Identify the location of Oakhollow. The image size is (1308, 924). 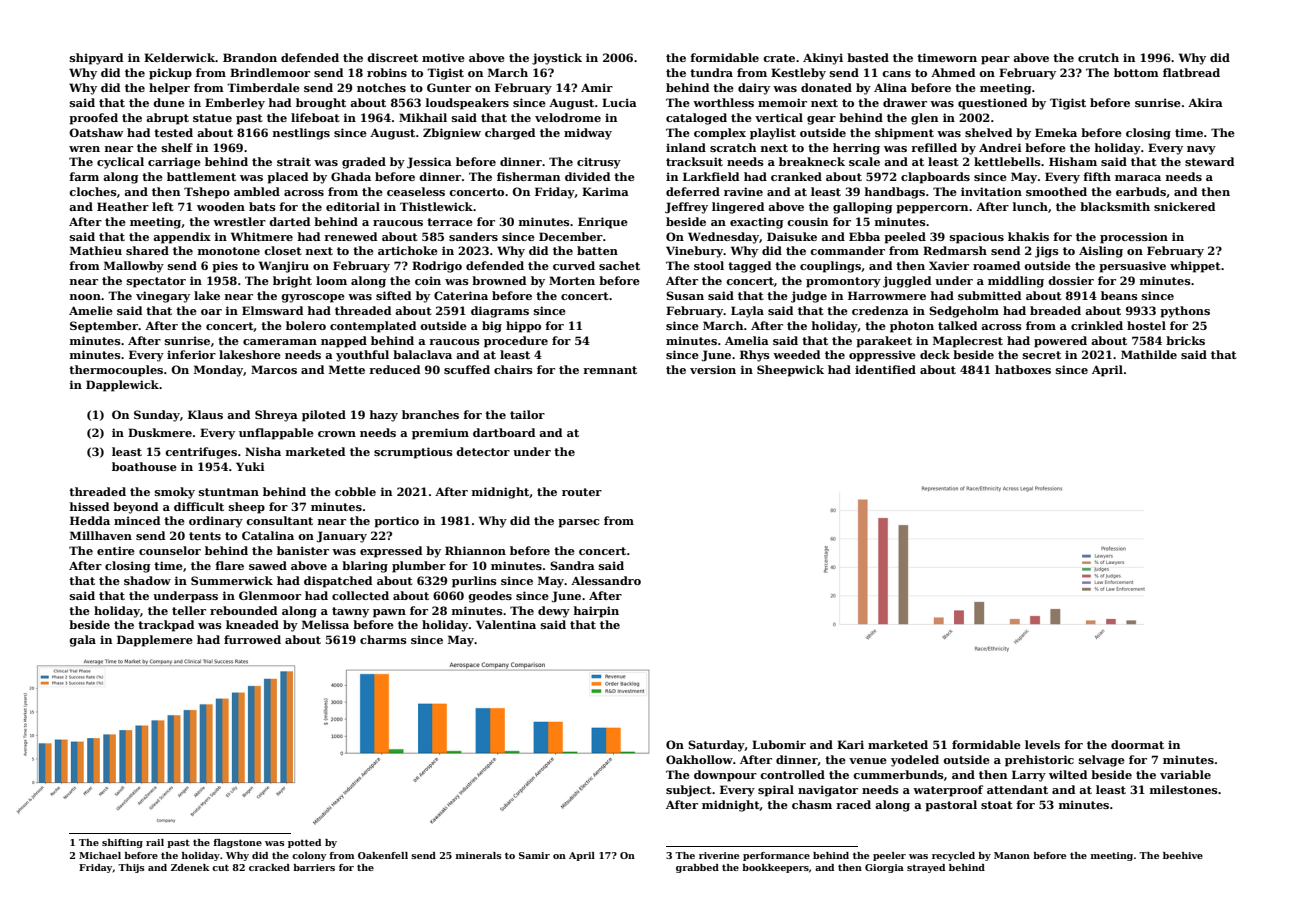
(699, 759).
